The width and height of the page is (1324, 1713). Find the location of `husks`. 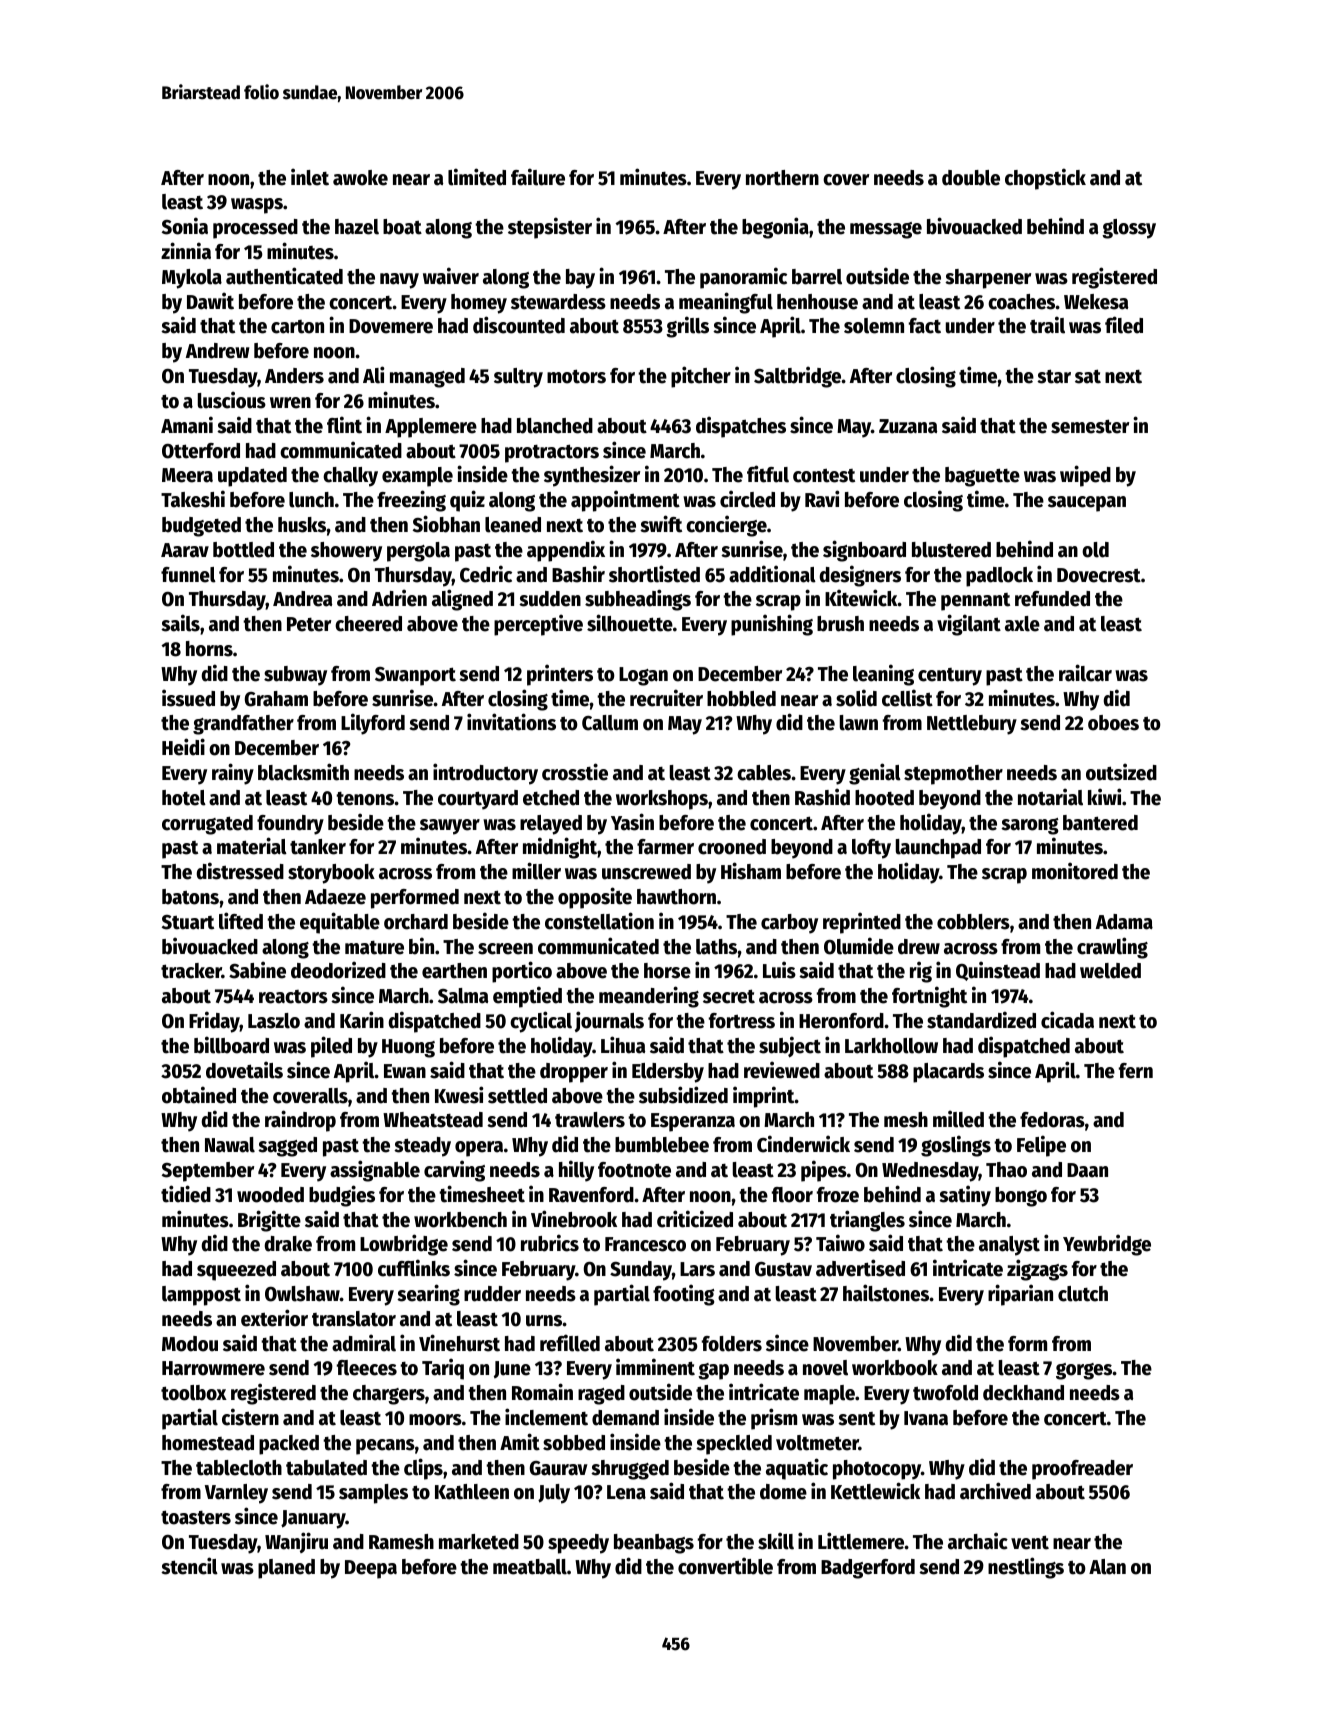

husks is located at coordinates (302, 525).
